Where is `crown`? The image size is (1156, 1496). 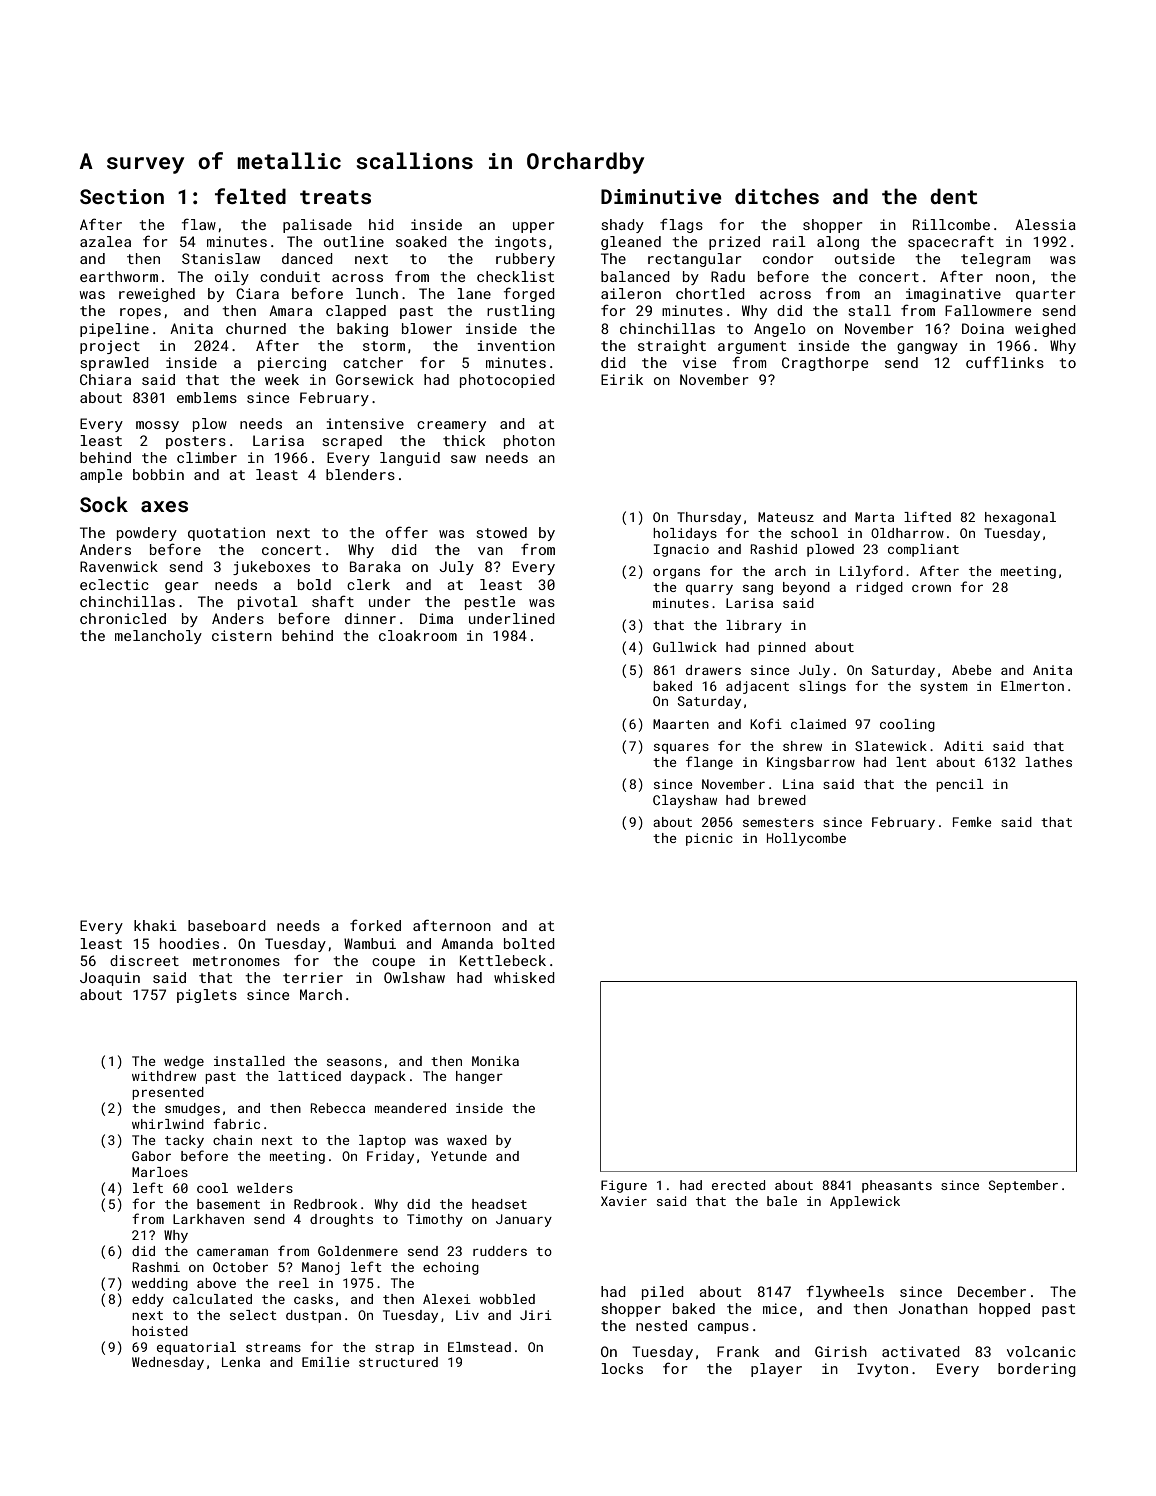
crown is located at coordinates (931, 588).
